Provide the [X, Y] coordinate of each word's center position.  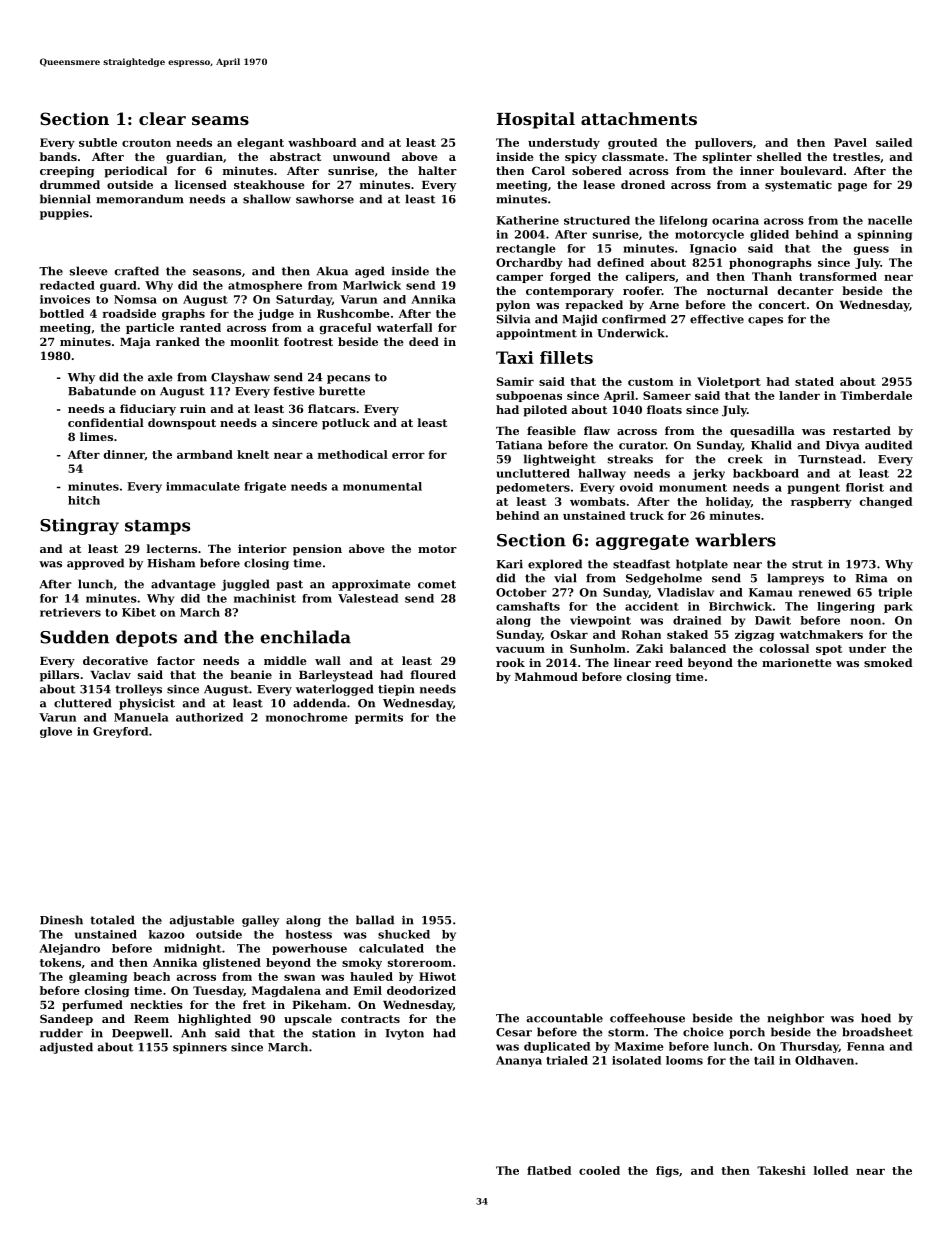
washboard [322, 142]
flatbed [549, 1170]
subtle [98, 142]
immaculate [203, 486]
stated [814, 381]
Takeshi [781, 1170]
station [334, 1033]
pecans [348, 379]
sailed [894, 142]
